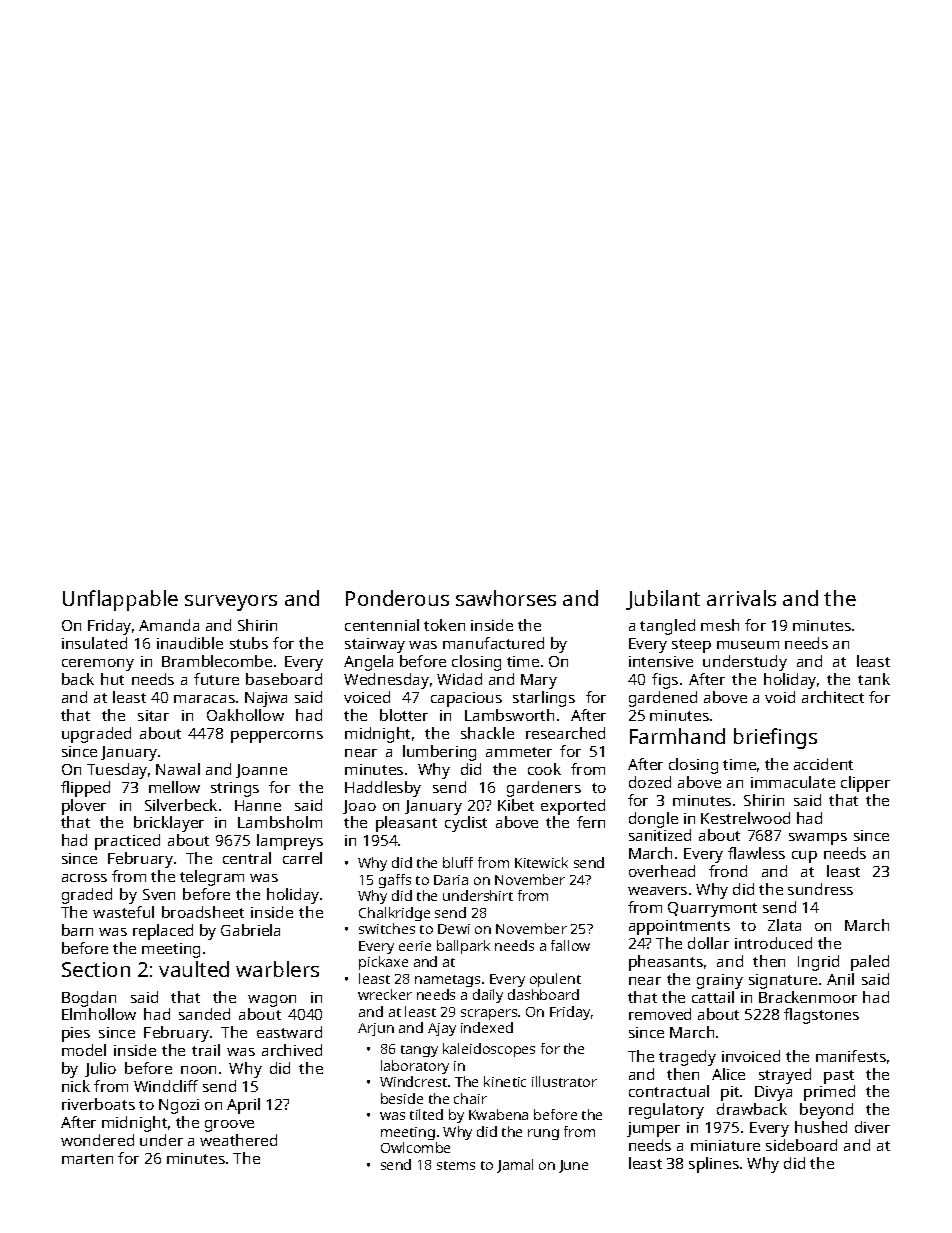 The height and width of the page is (1233, 952). Describe the element at coordinates (543, 994) in the page. I see `dashboard` at that location.
